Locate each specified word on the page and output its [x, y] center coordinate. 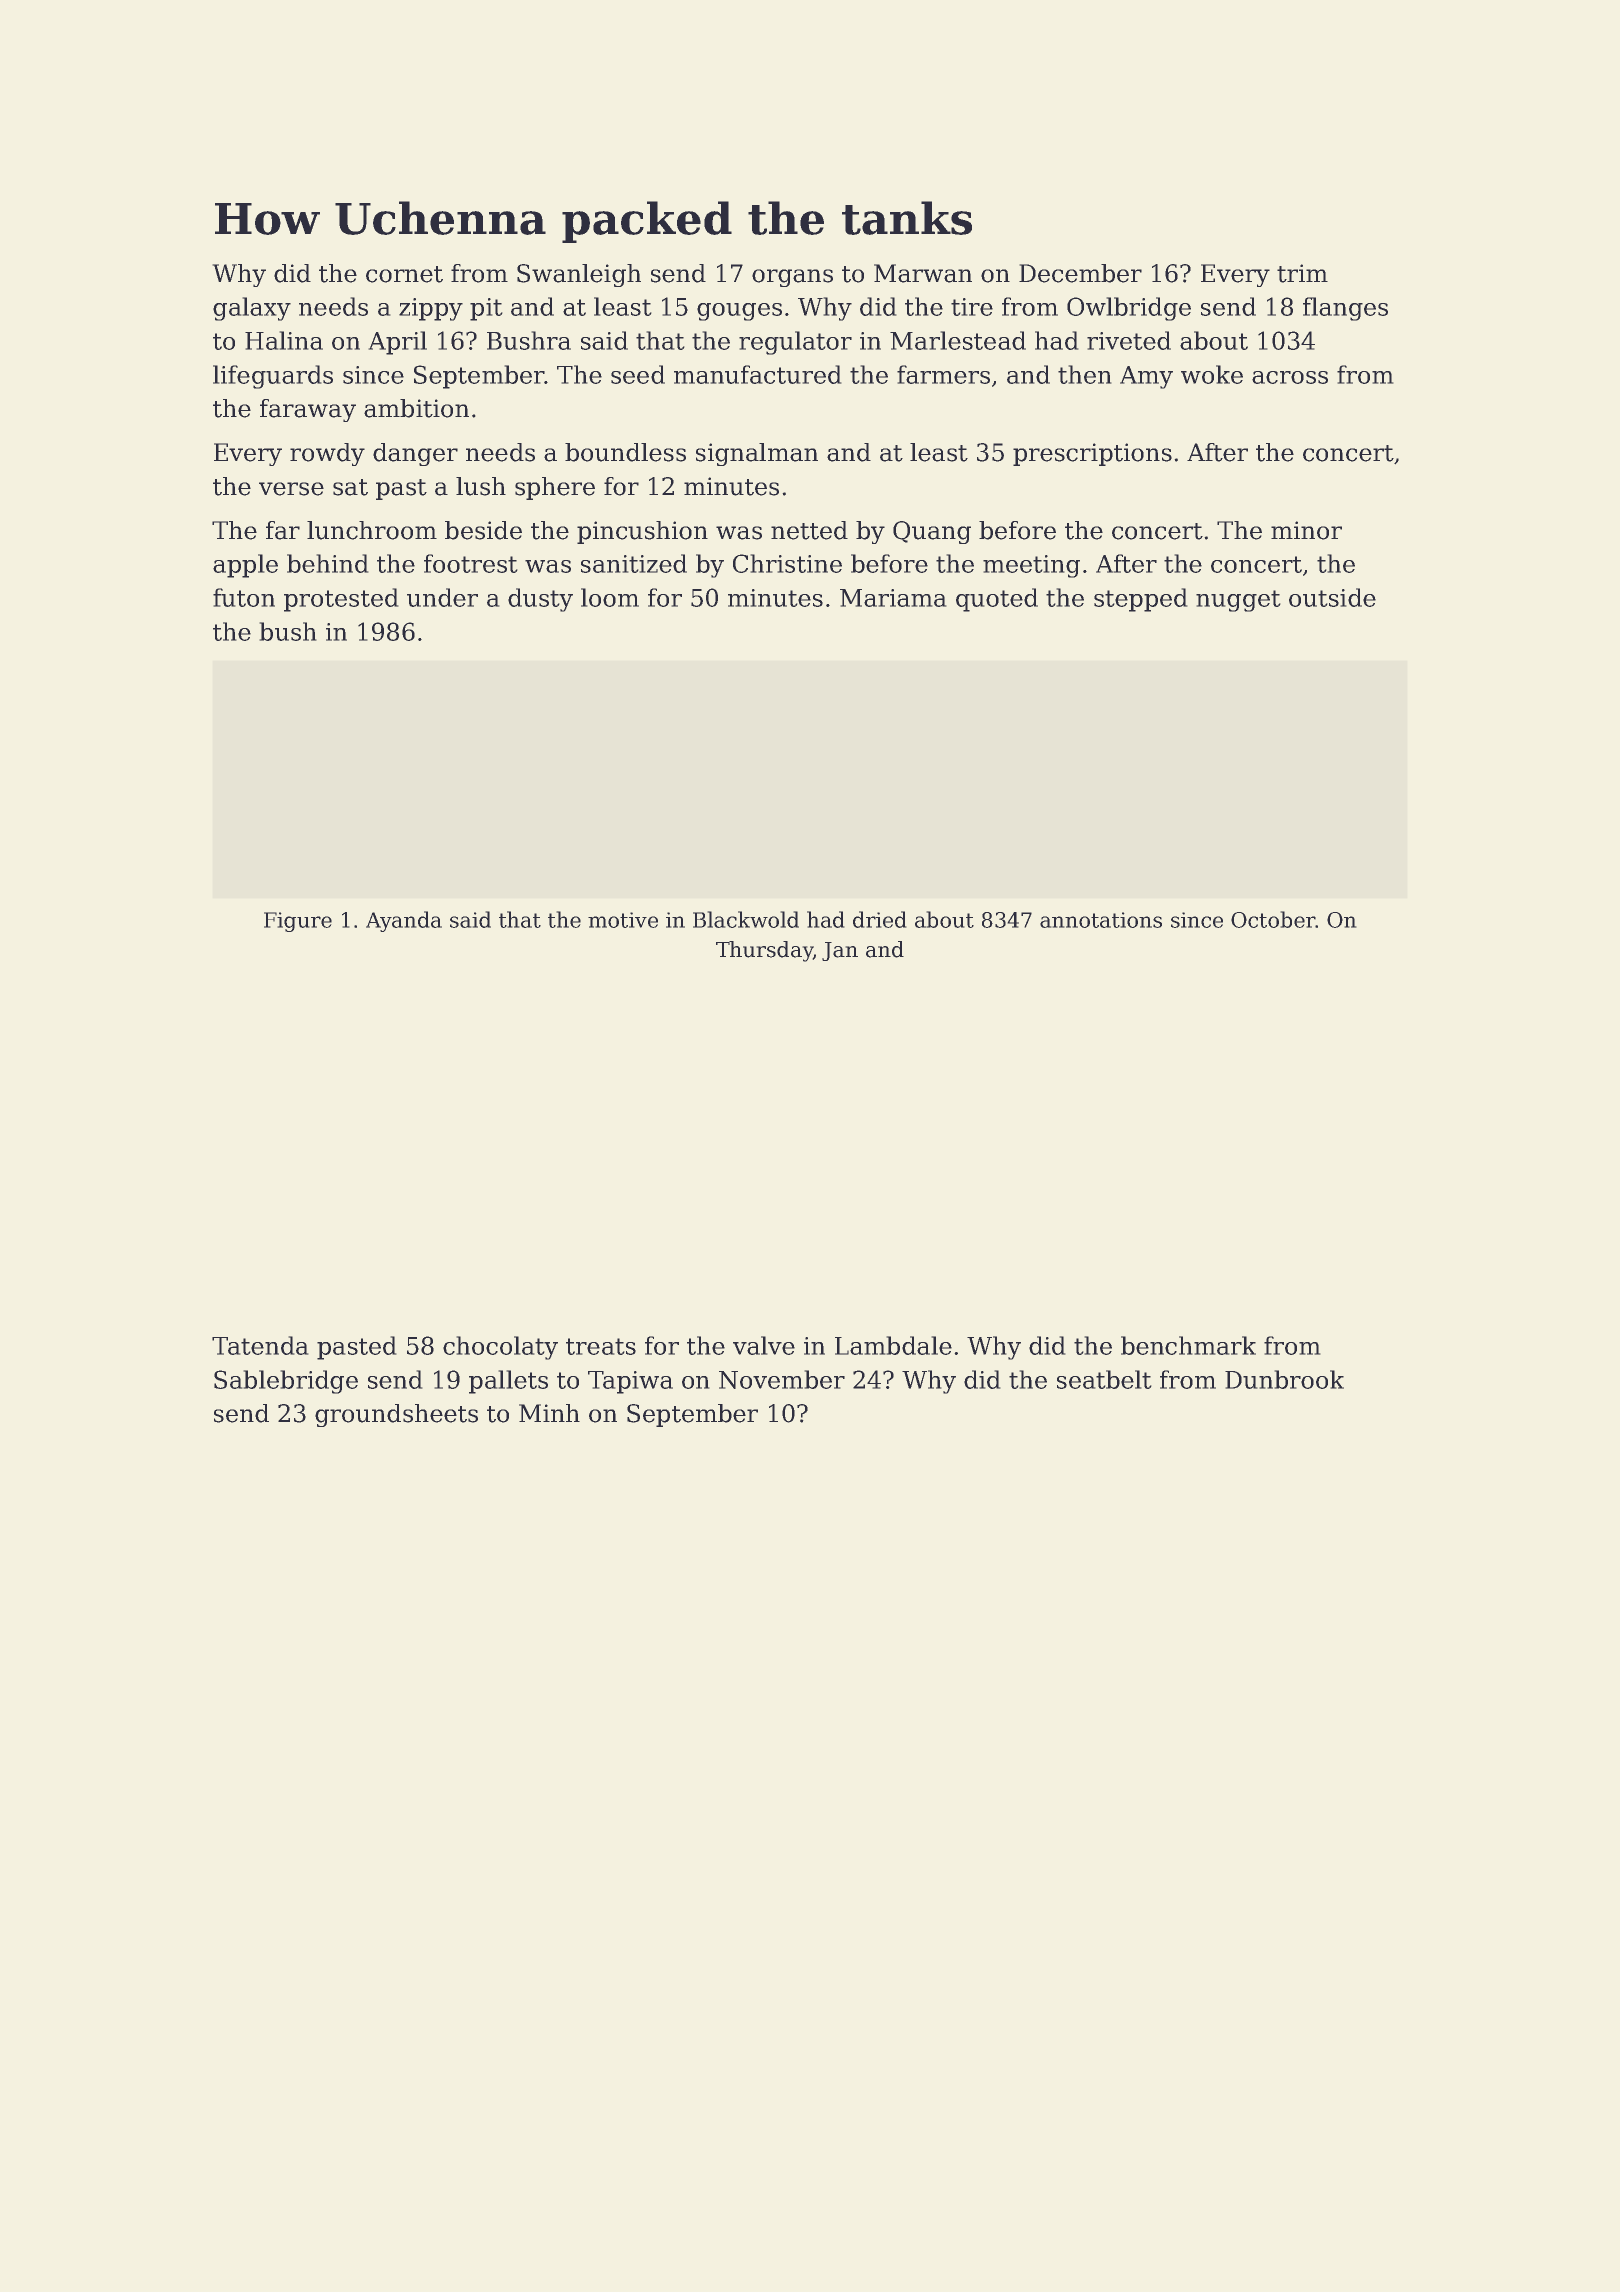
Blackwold [746, 919]
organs [792, 278]
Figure [298, 922]
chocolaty [500, 1348]
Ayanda [404, 921]
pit [486, 309]
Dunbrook [1284, 1379]
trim [1302, 273]
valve [764, 1345]
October [1273, 919]
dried [879, 919]
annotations [1101, 920]
